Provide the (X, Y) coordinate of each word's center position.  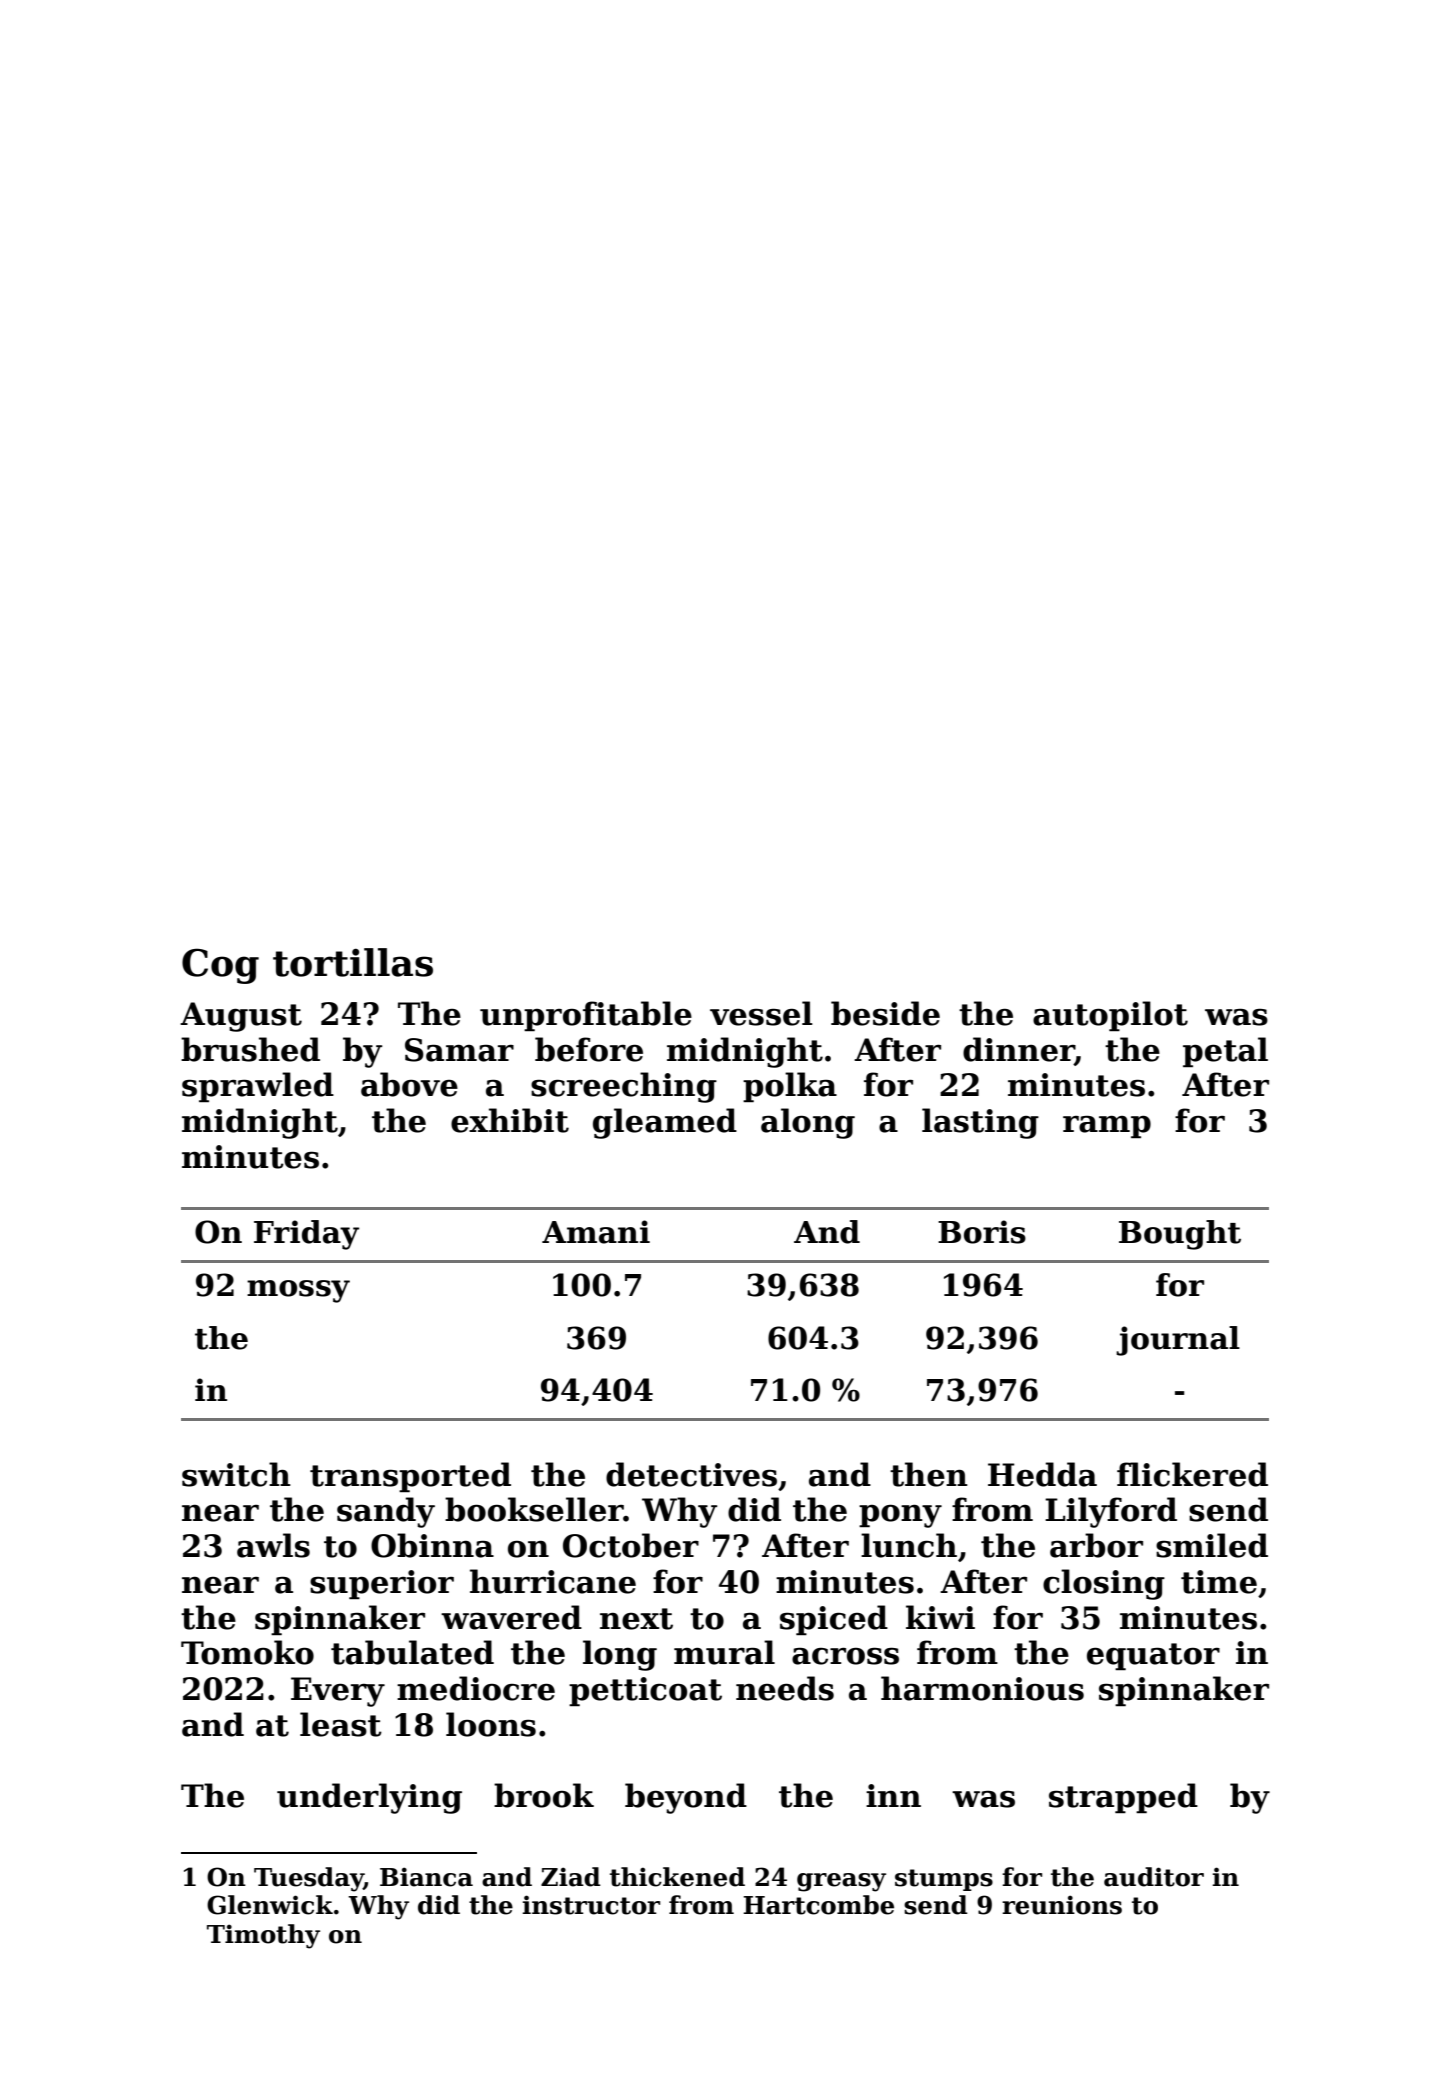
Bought (1180, 1235)
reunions (1062, 1905)
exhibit (510, 1120)
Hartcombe (818, 1905)
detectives (691, 1474)
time (1219, 1582)
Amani (596, 1232)
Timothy (263, 1936)
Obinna (432, 1545)
